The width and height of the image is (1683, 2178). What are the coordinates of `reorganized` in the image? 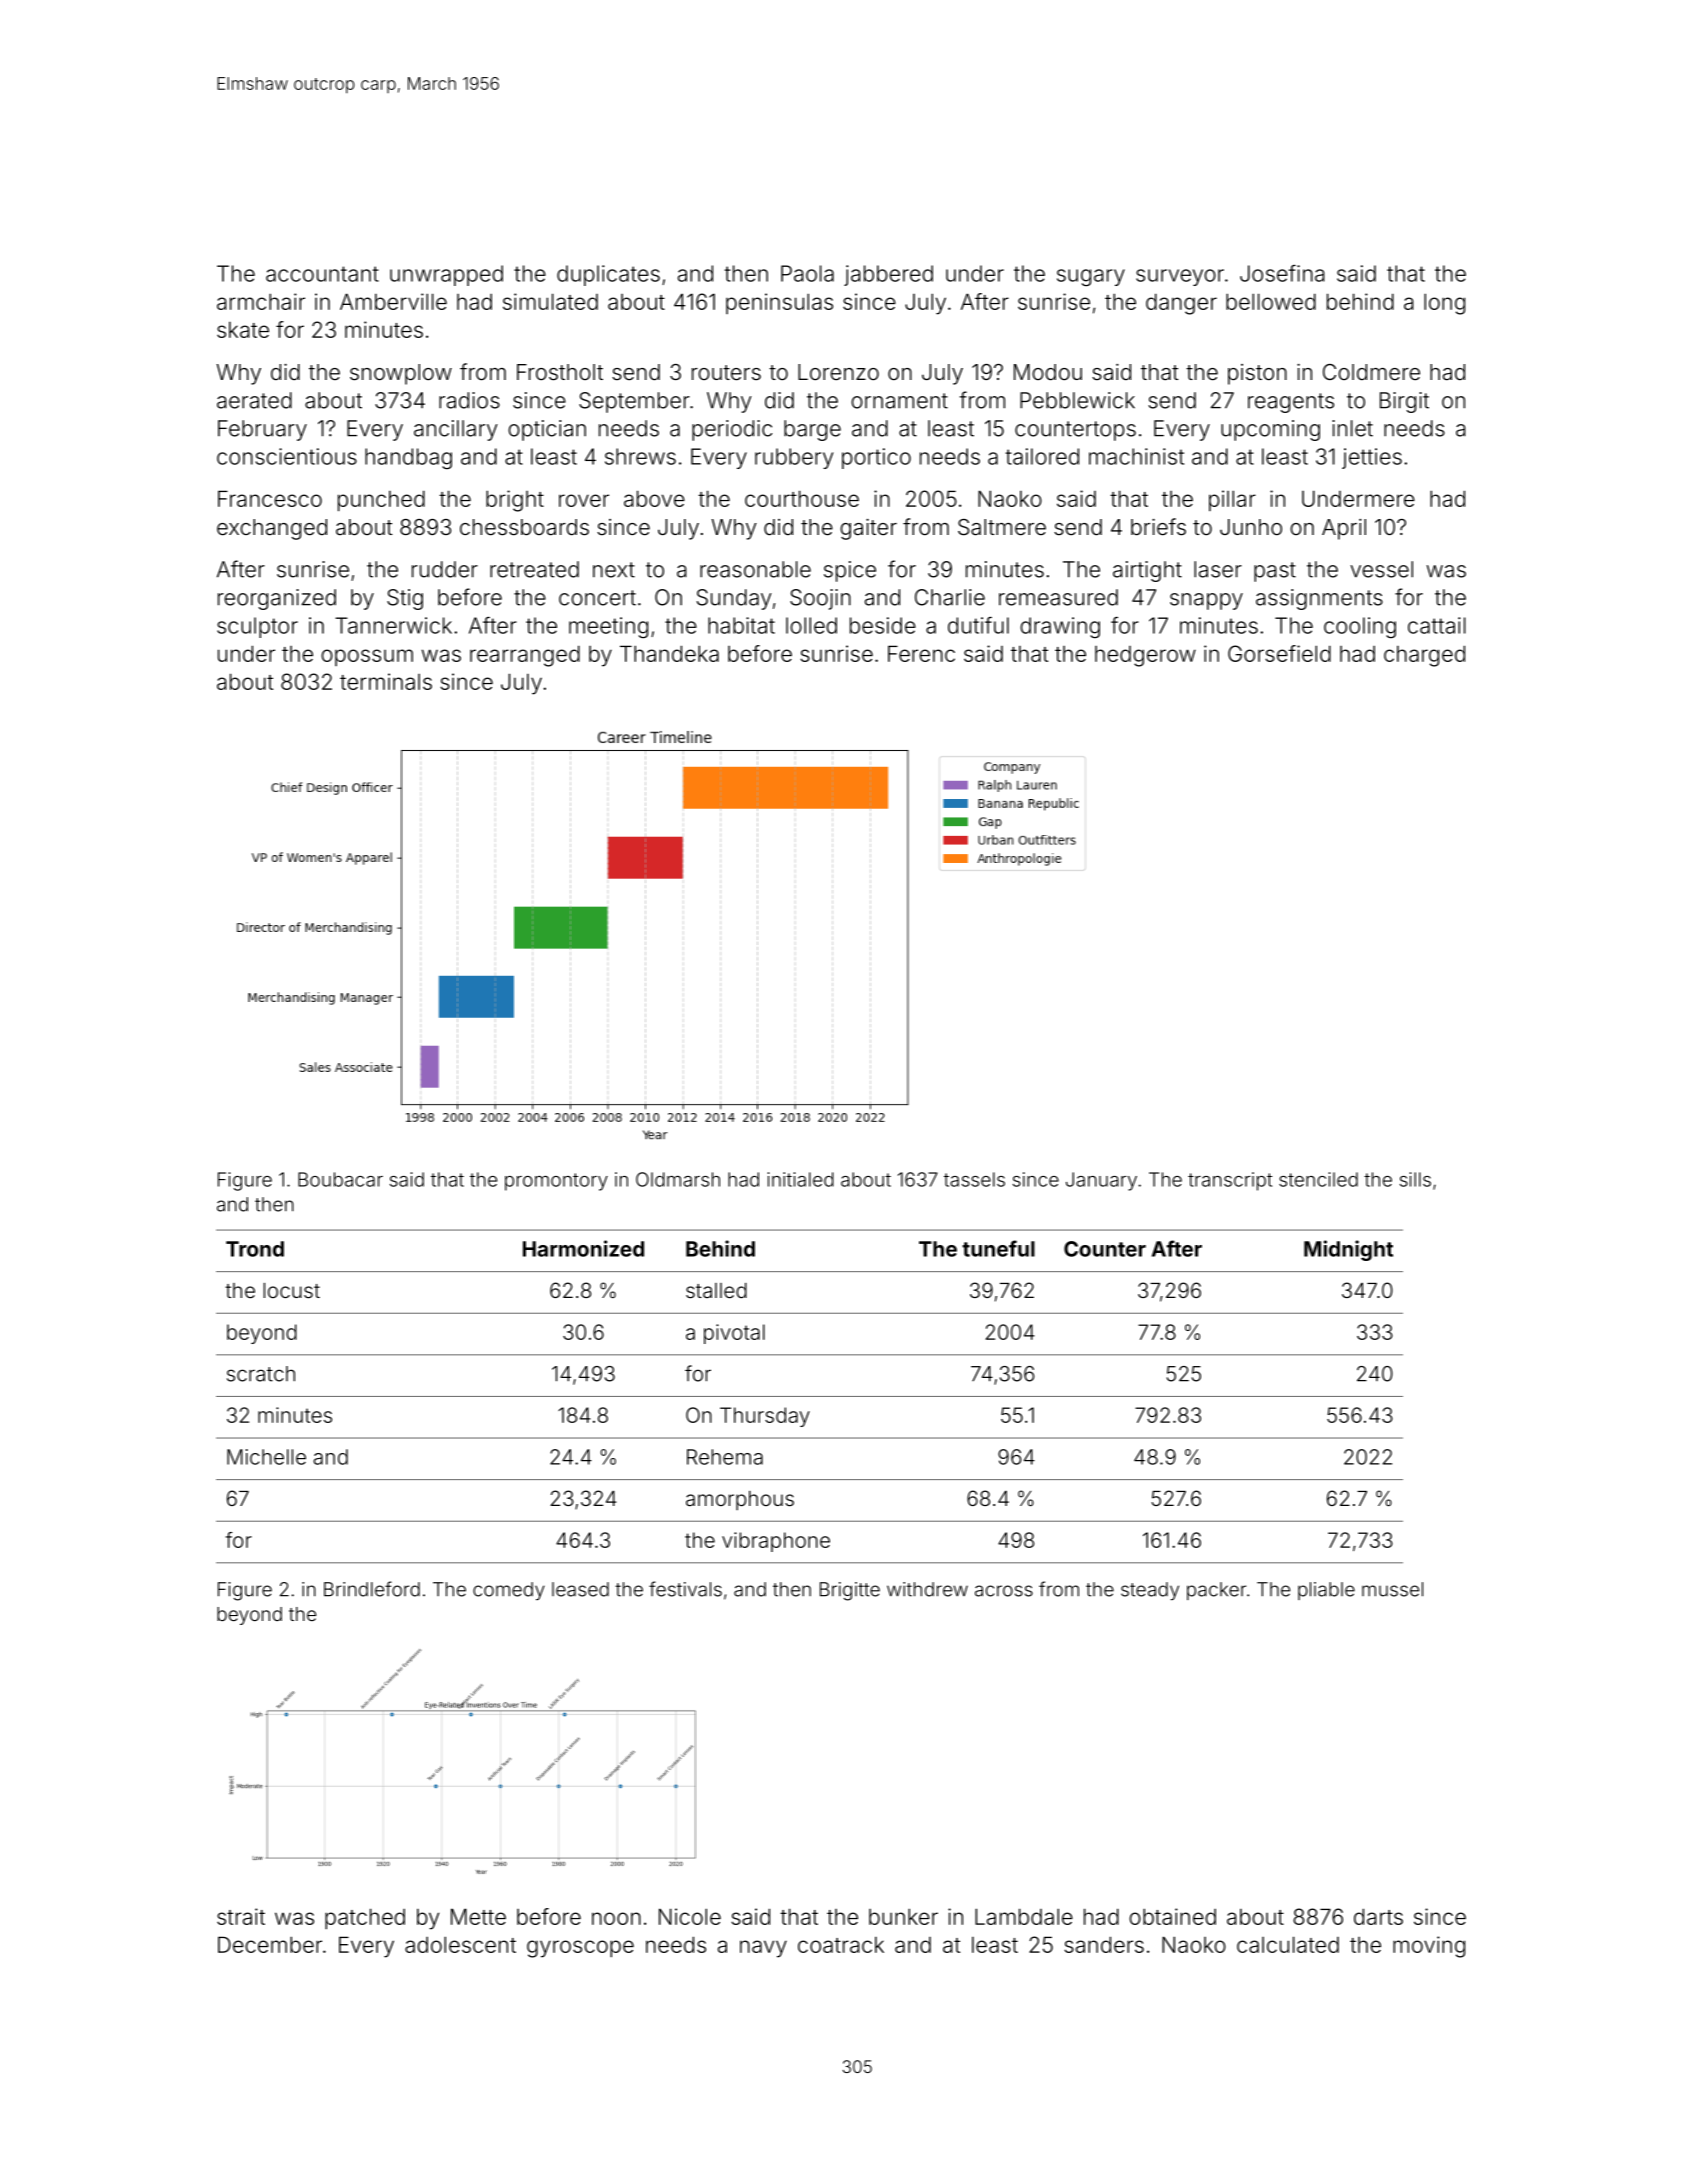 It's located at (277, 599).
